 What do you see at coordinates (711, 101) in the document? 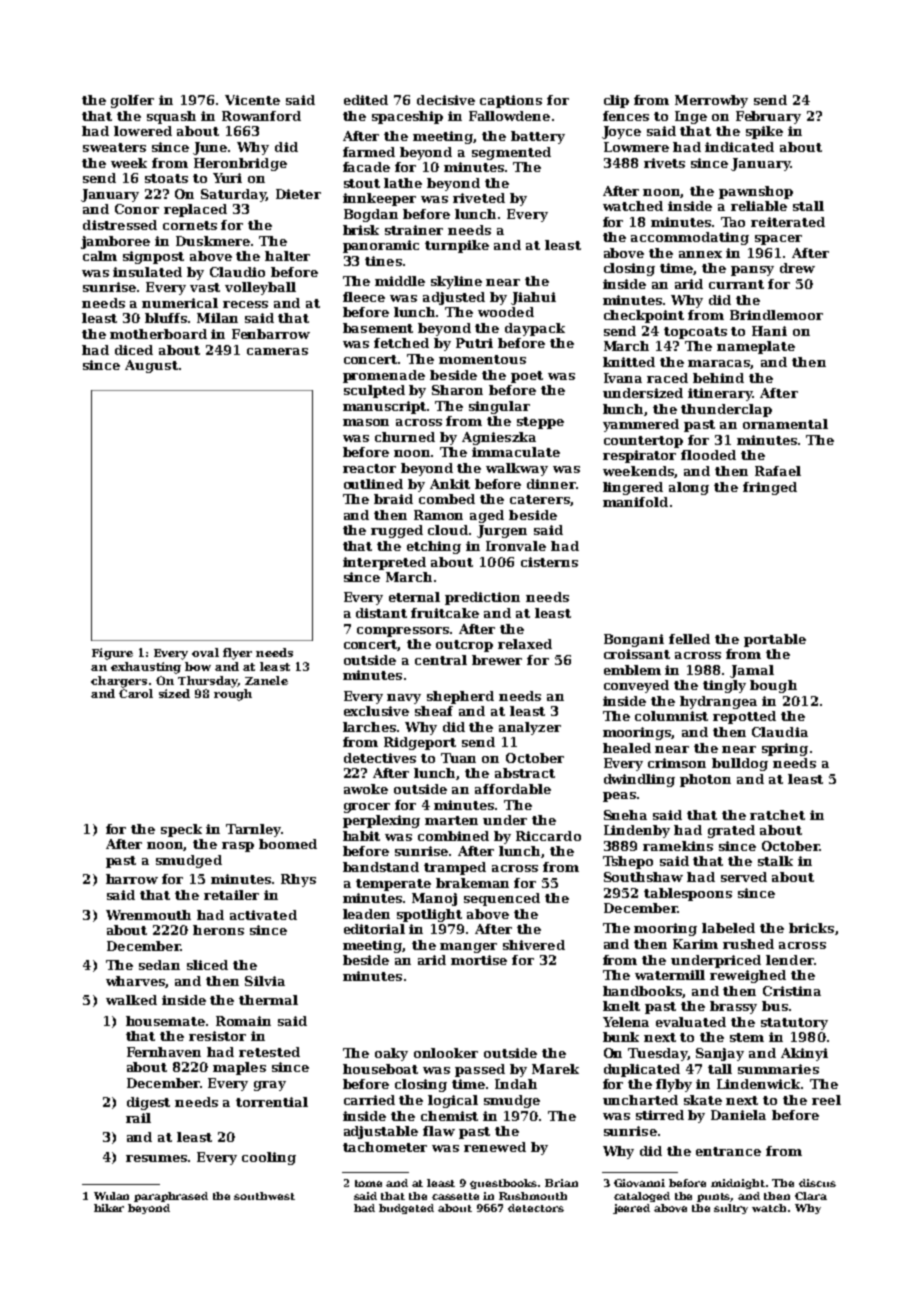
I see `Merrowby` at bounding box center [711, 101].
